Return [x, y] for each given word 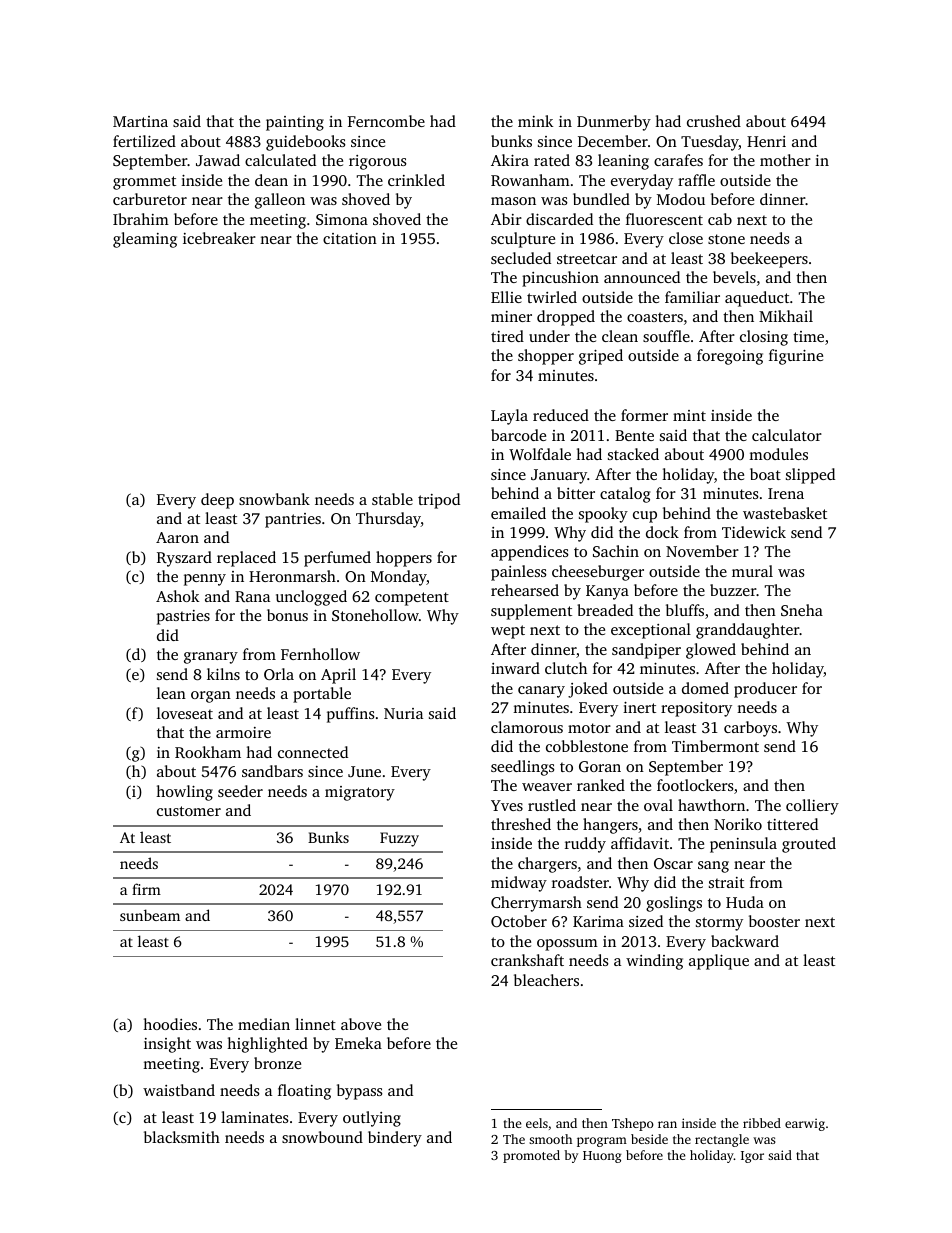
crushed [714, 121]
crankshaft [527, 960]
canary [541, 692]
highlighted [267, 1045]
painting [295, 123]
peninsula [743, 845]
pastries [183, 617]
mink [535, 121]
